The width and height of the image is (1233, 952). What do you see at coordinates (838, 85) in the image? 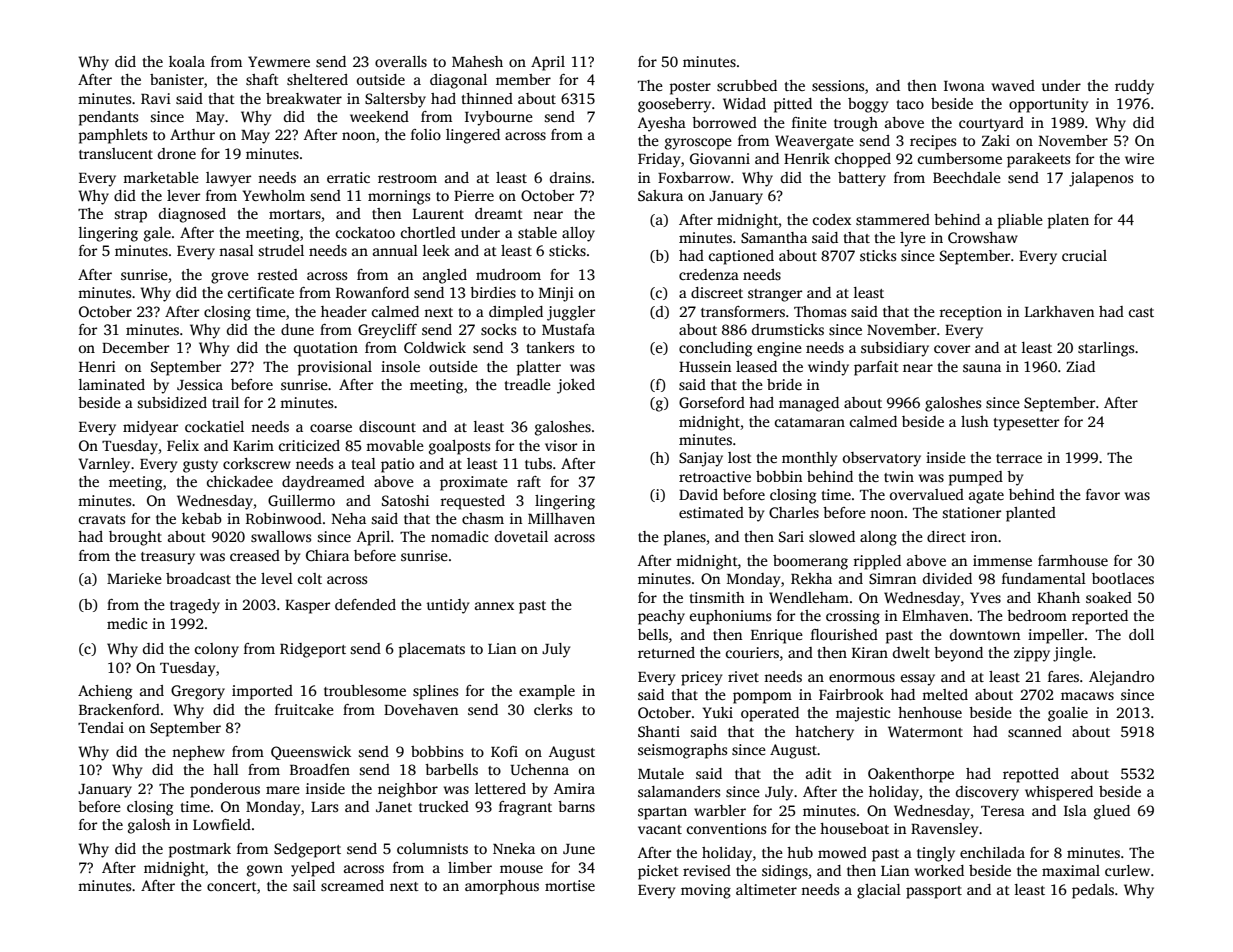
I see `sessions` at bounding box center [838, 85].
